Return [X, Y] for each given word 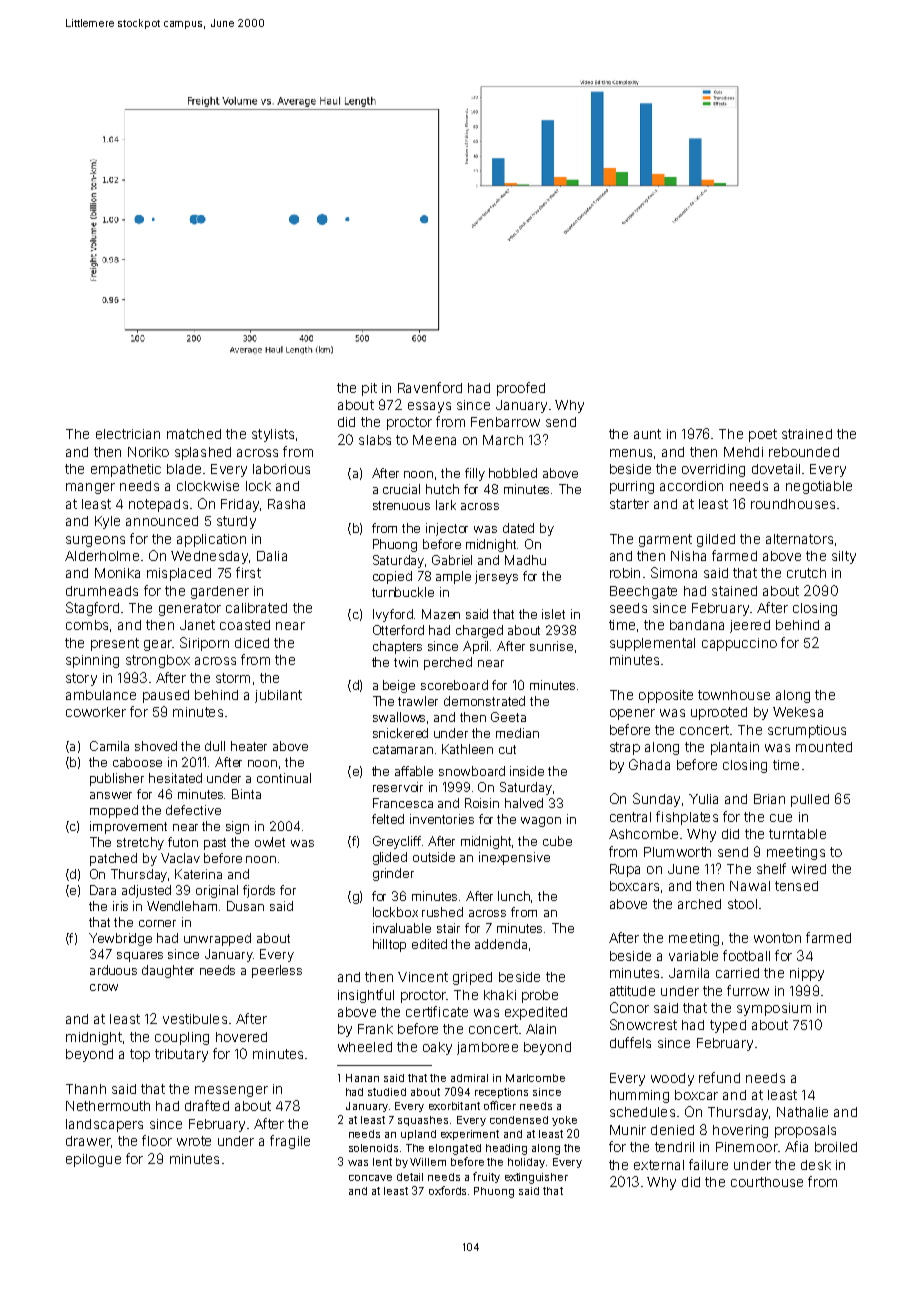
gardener [220, 592]
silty [844, 557]
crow [104, 987]
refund [719, 1077]
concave [370, 1178]
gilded [716, 540]
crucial [401, 489]
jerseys [496, 577]
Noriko [148, 452]
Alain [541, 1029]
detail [410, 1177]
